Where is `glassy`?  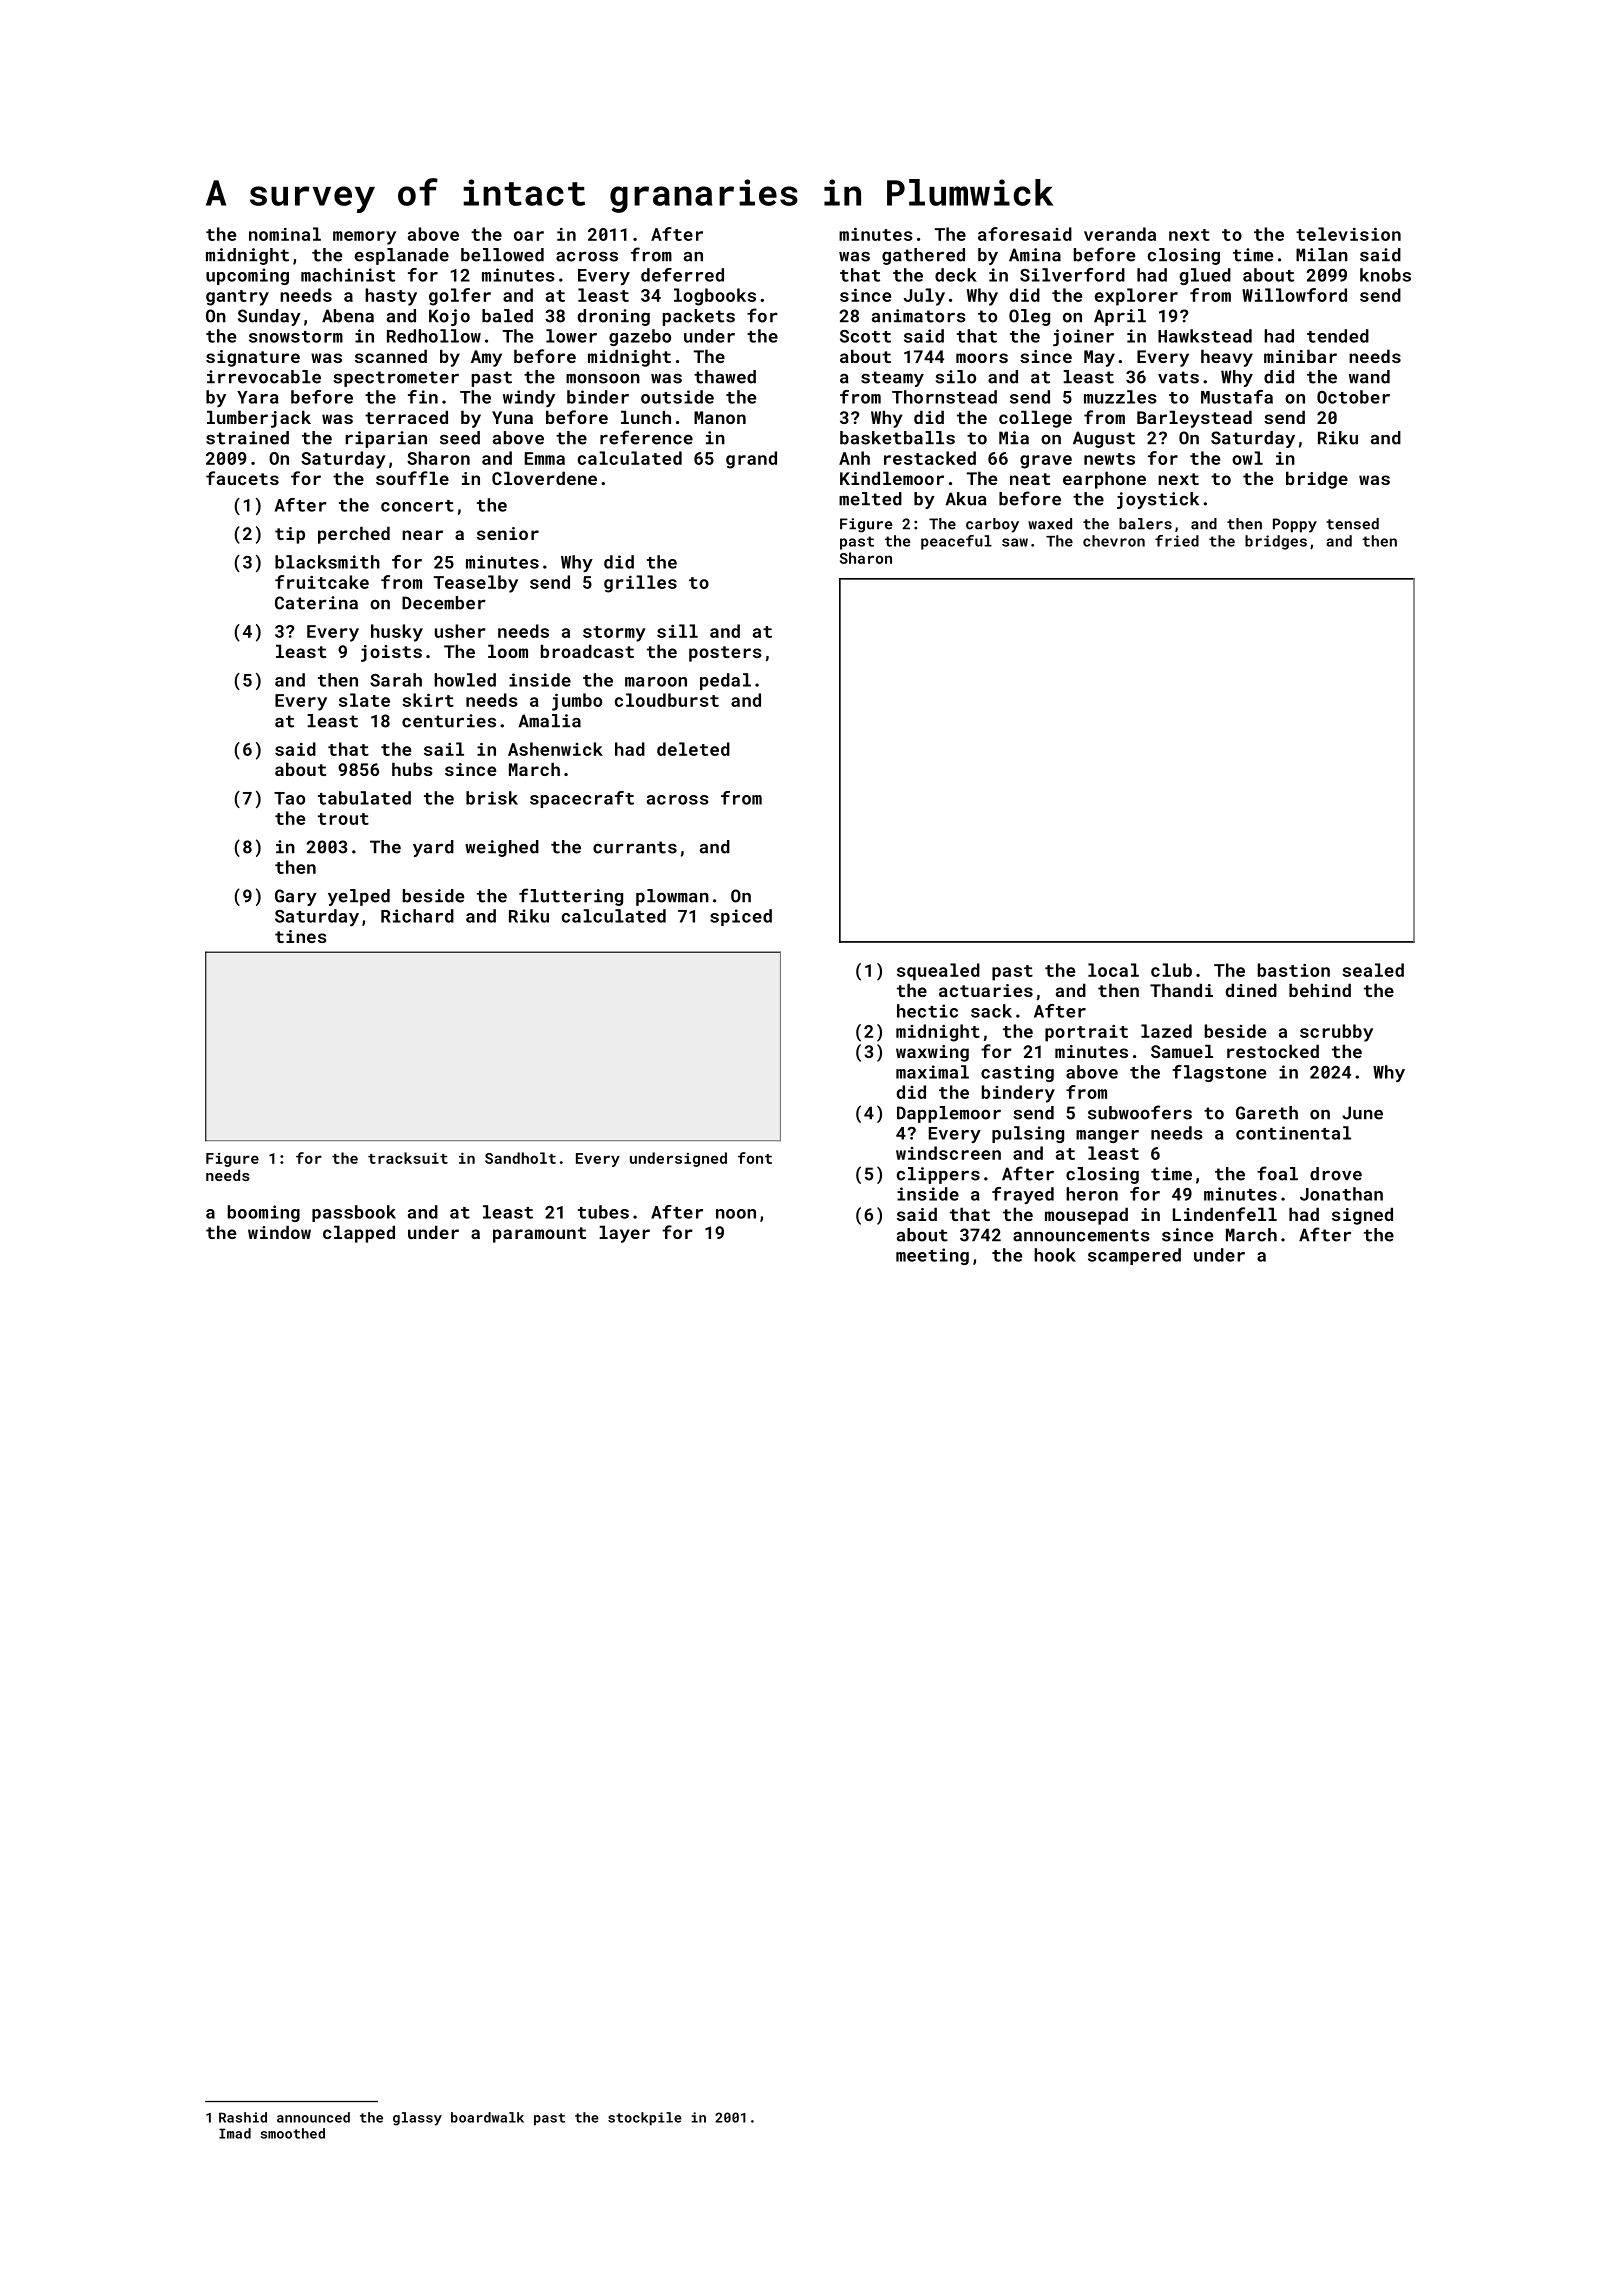 glassy is located at coordinates (417, 2119).
